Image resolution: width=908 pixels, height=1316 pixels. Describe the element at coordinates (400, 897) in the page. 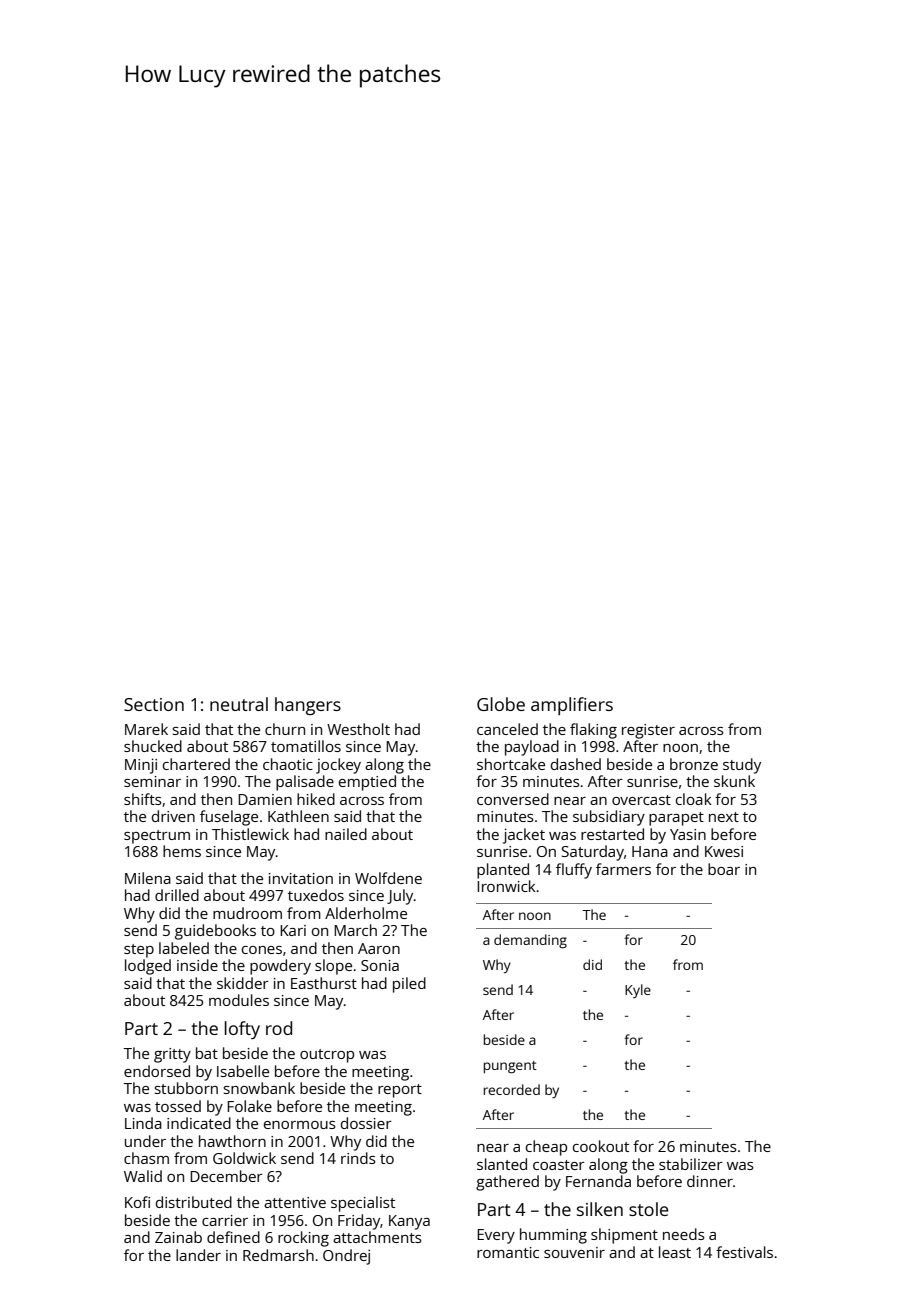

I see `July` at that location.
